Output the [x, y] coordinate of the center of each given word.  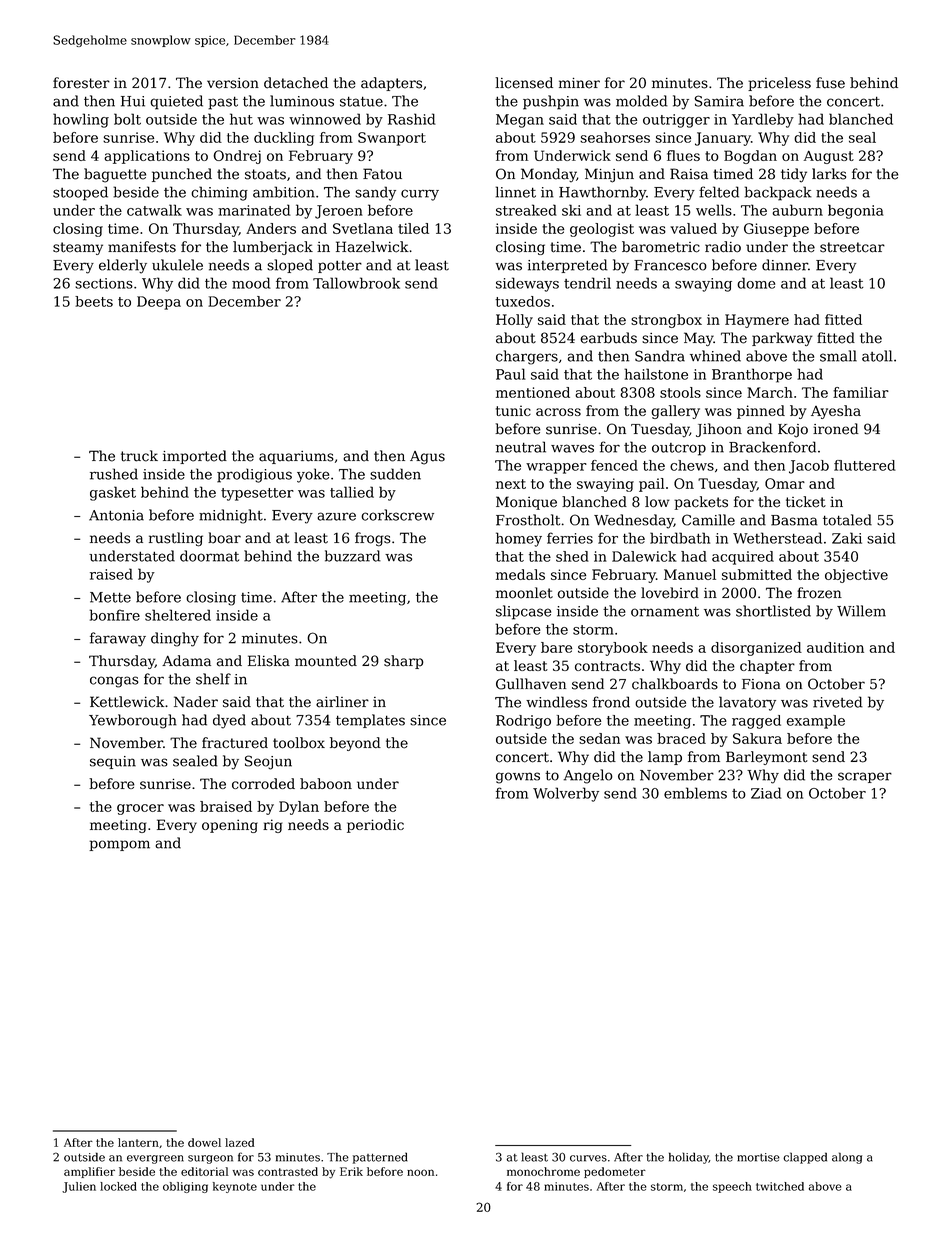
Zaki [847, 538]
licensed [524, 83]
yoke [313, 475]
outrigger [676, 121]
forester [81, 83]
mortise [758, 1157]
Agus [427, 458]
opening [230, 826]
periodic [375, 826]
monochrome [543, 1171]
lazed [239, 1142]
